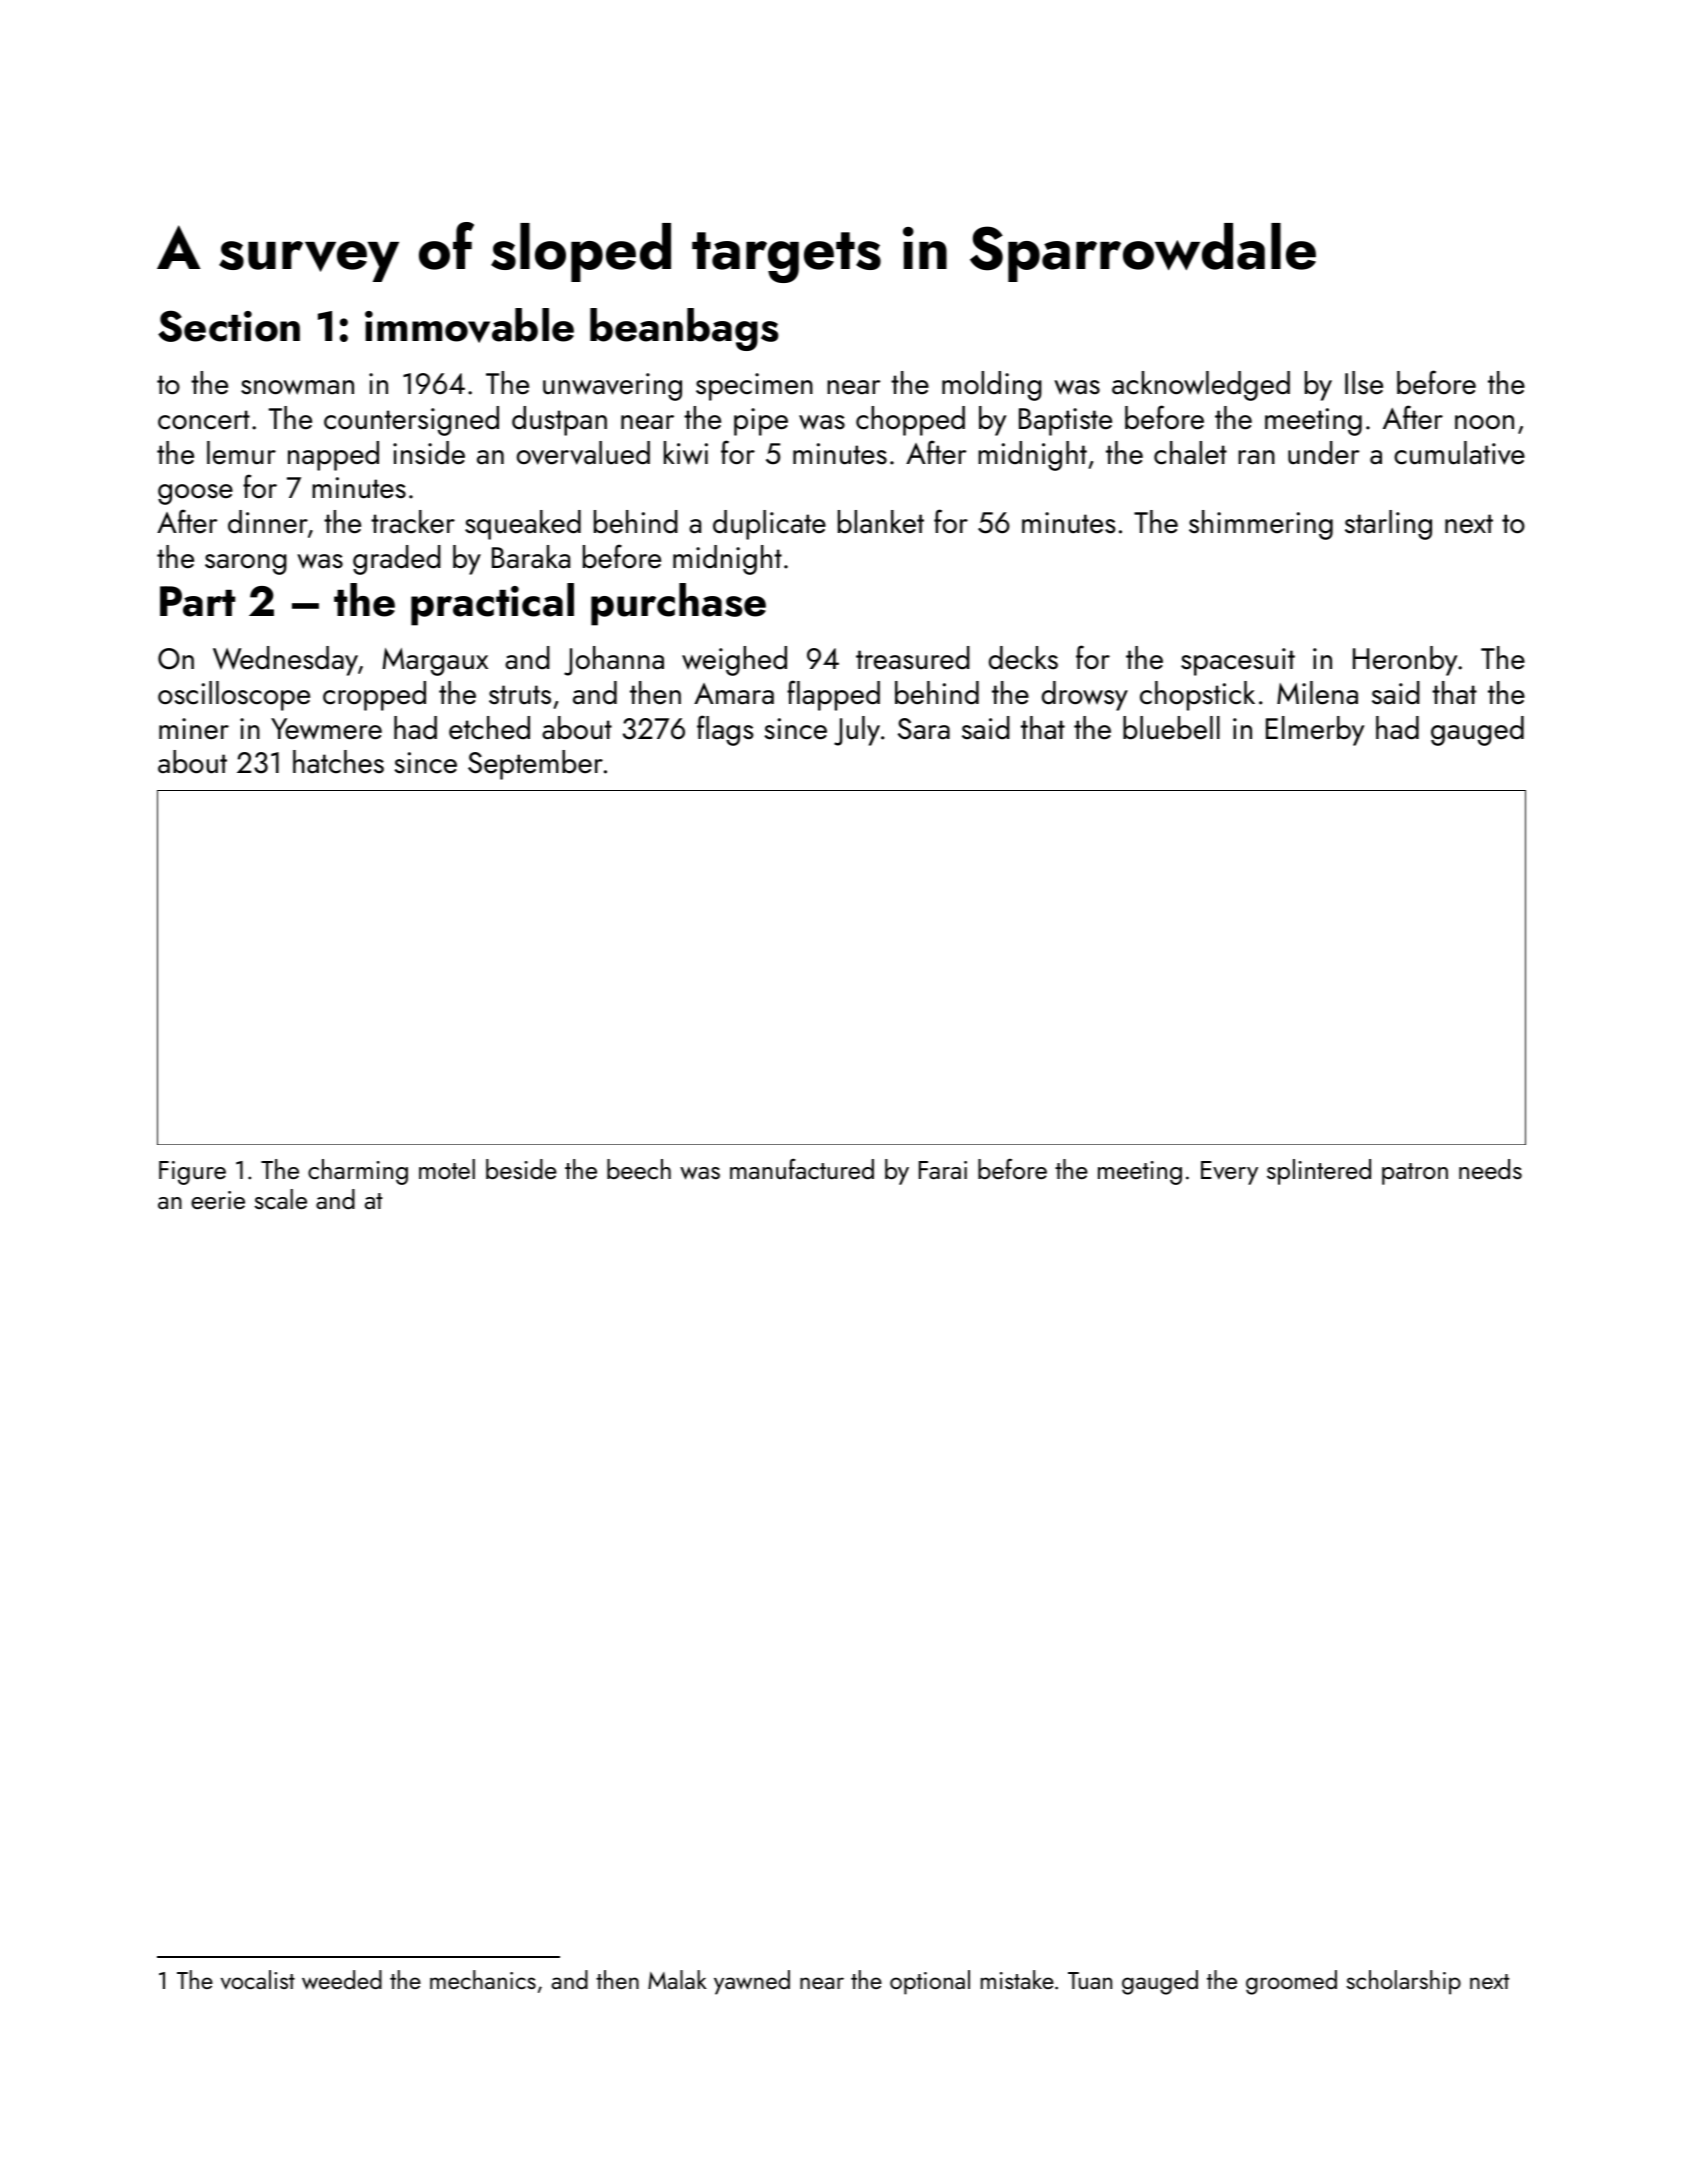  What do you see at coordinates (483, 1979) in the image?
I see `mechanics` at bounding box center [483, 1979].
